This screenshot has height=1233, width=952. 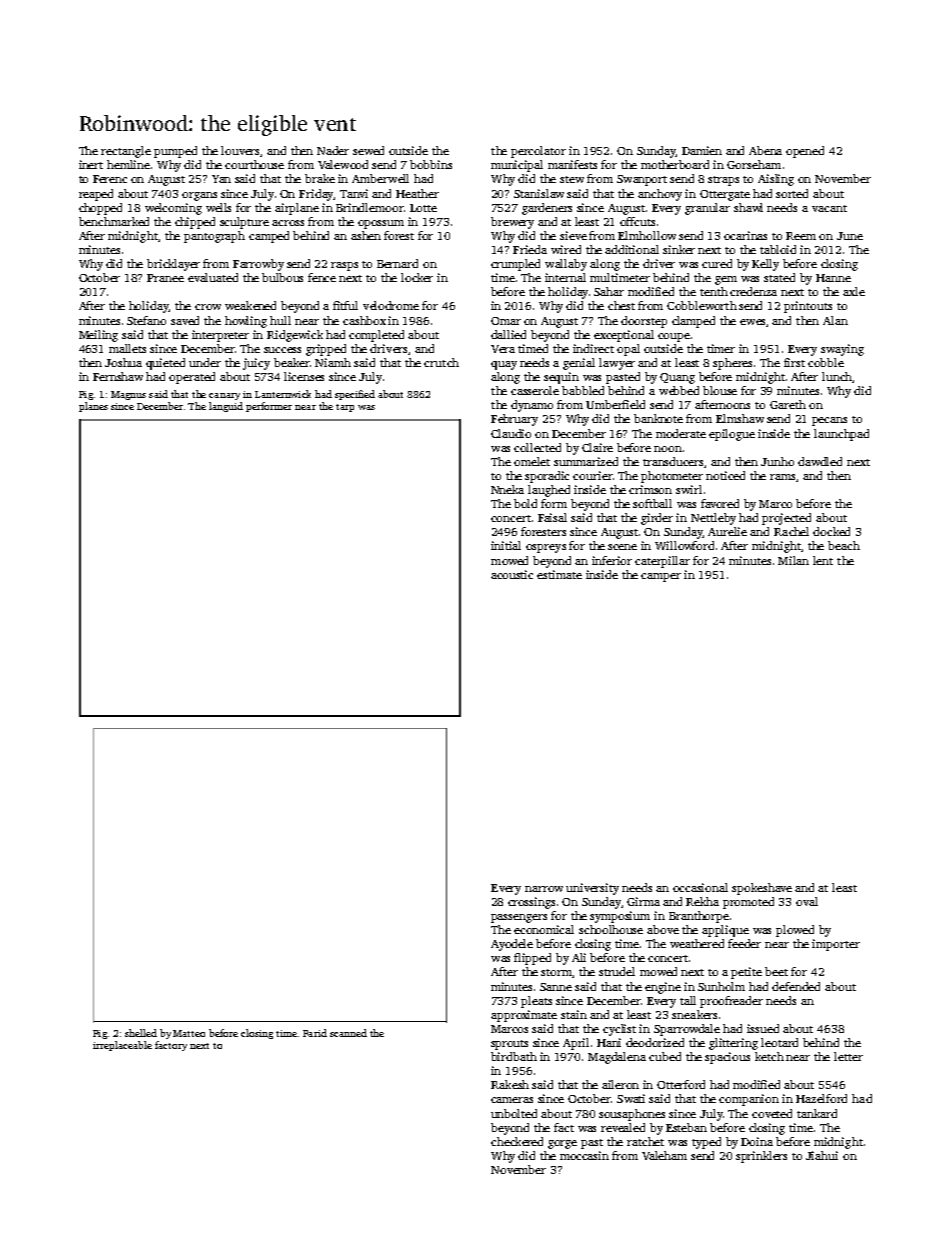 I want to click on banknote, so click(x=658, y=418).
